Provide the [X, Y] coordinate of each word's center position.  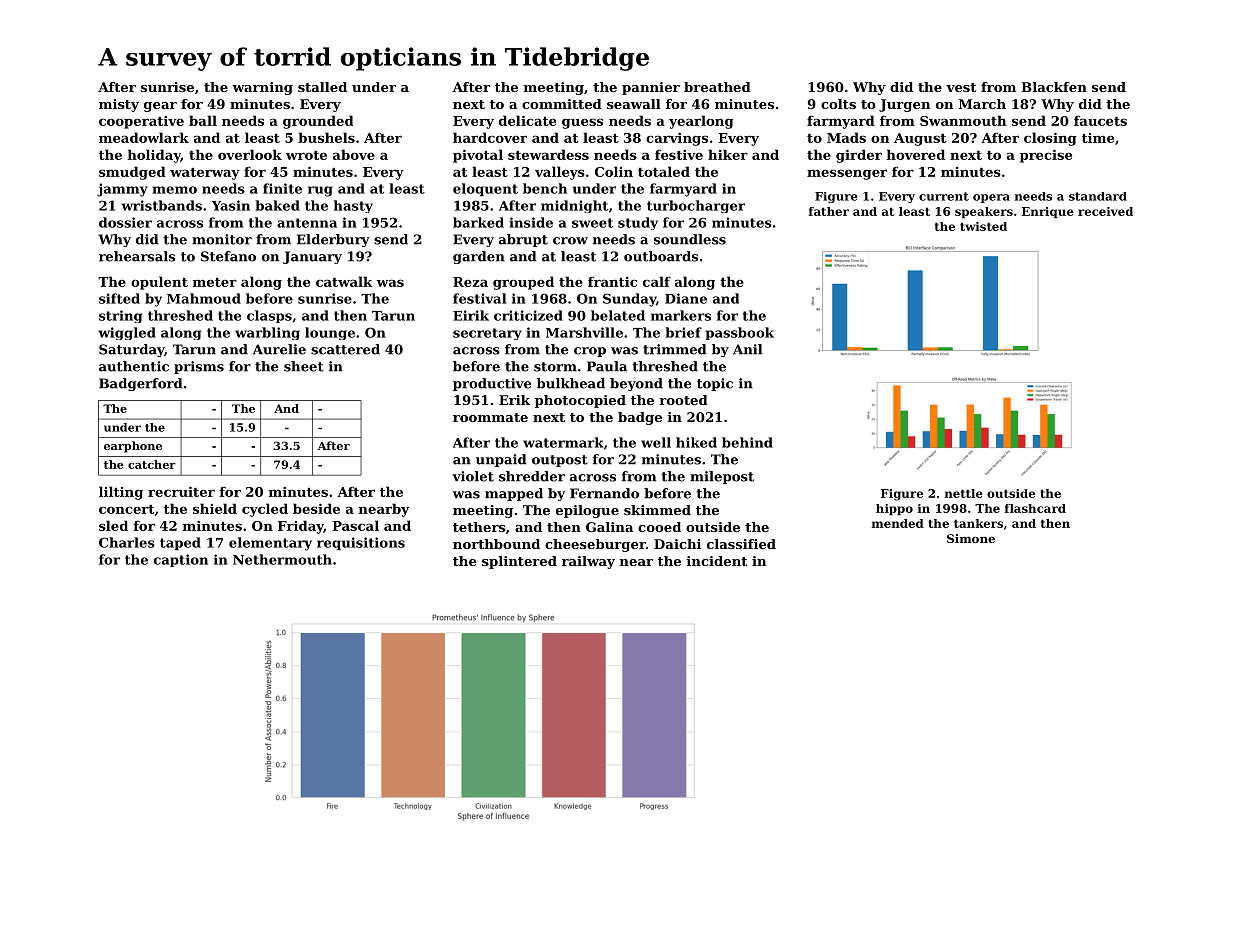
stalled [322, 87]
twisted [983, 226]
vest [961, 87]
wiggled [127, 333]
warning [262, 88]
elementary [270, 544]
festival [479, 298]
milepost [722, 477]
